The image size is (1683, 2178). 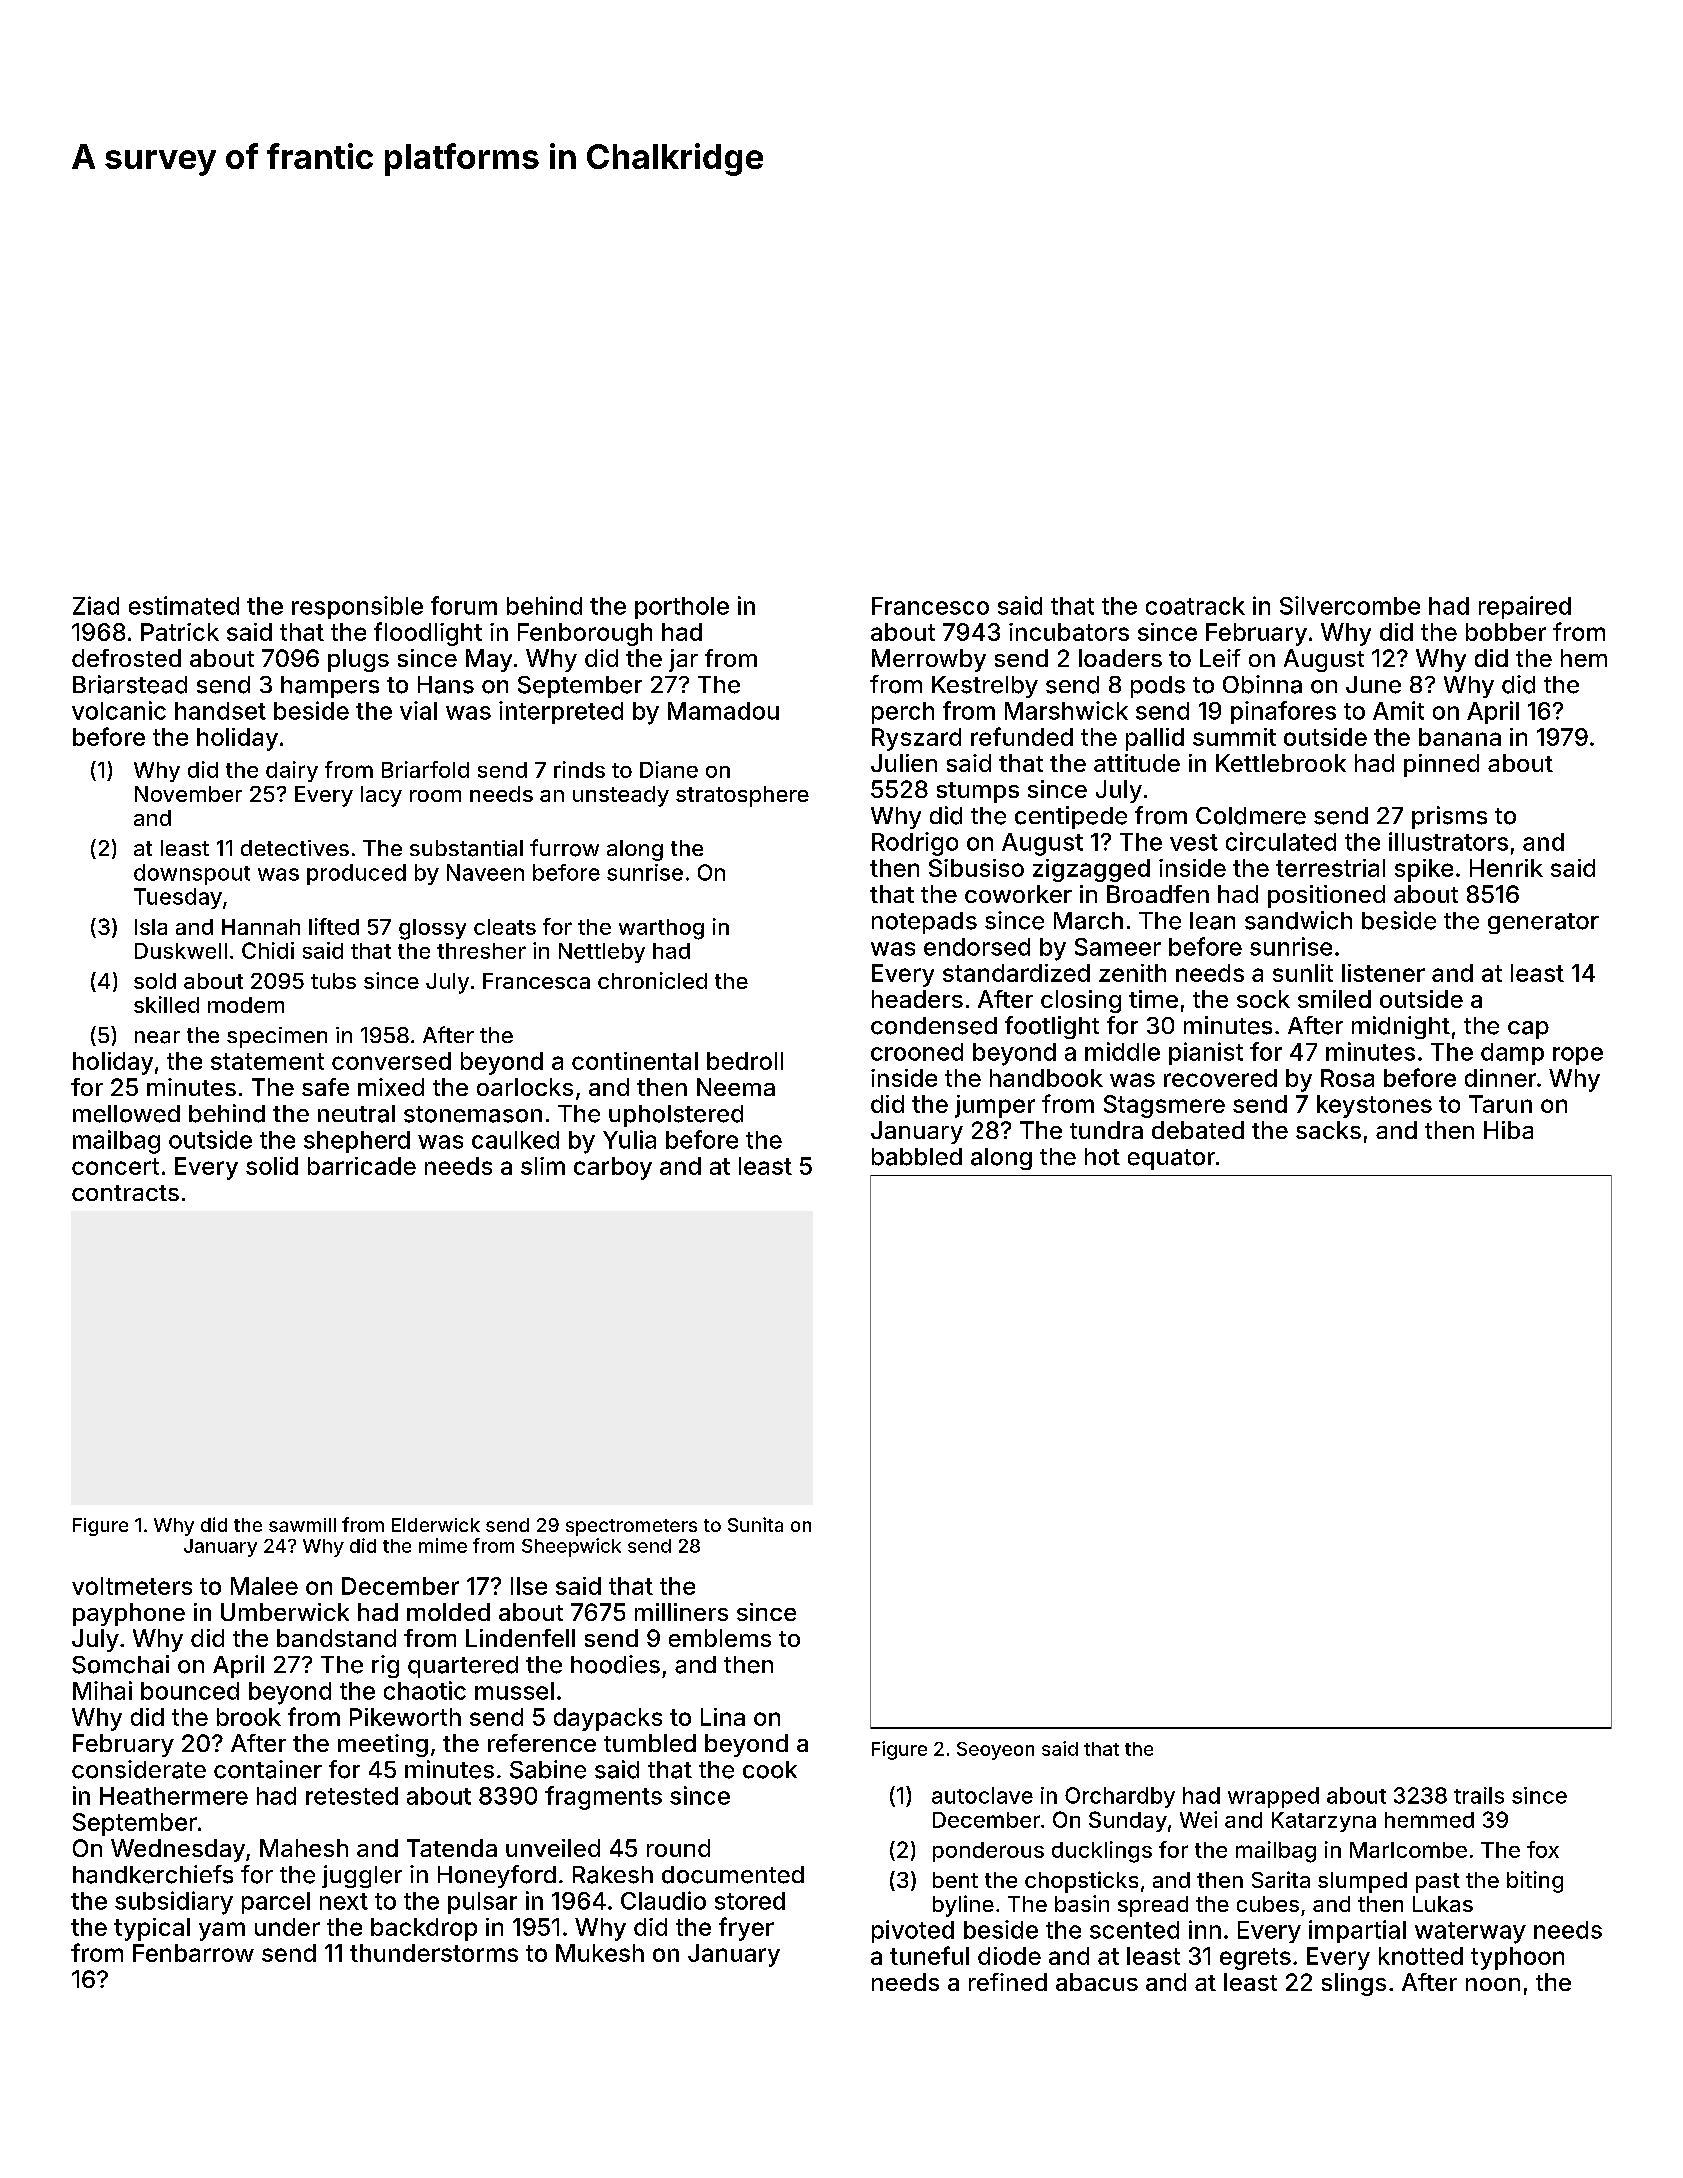 I want to click on concert, so click(x=115, y=1166).
